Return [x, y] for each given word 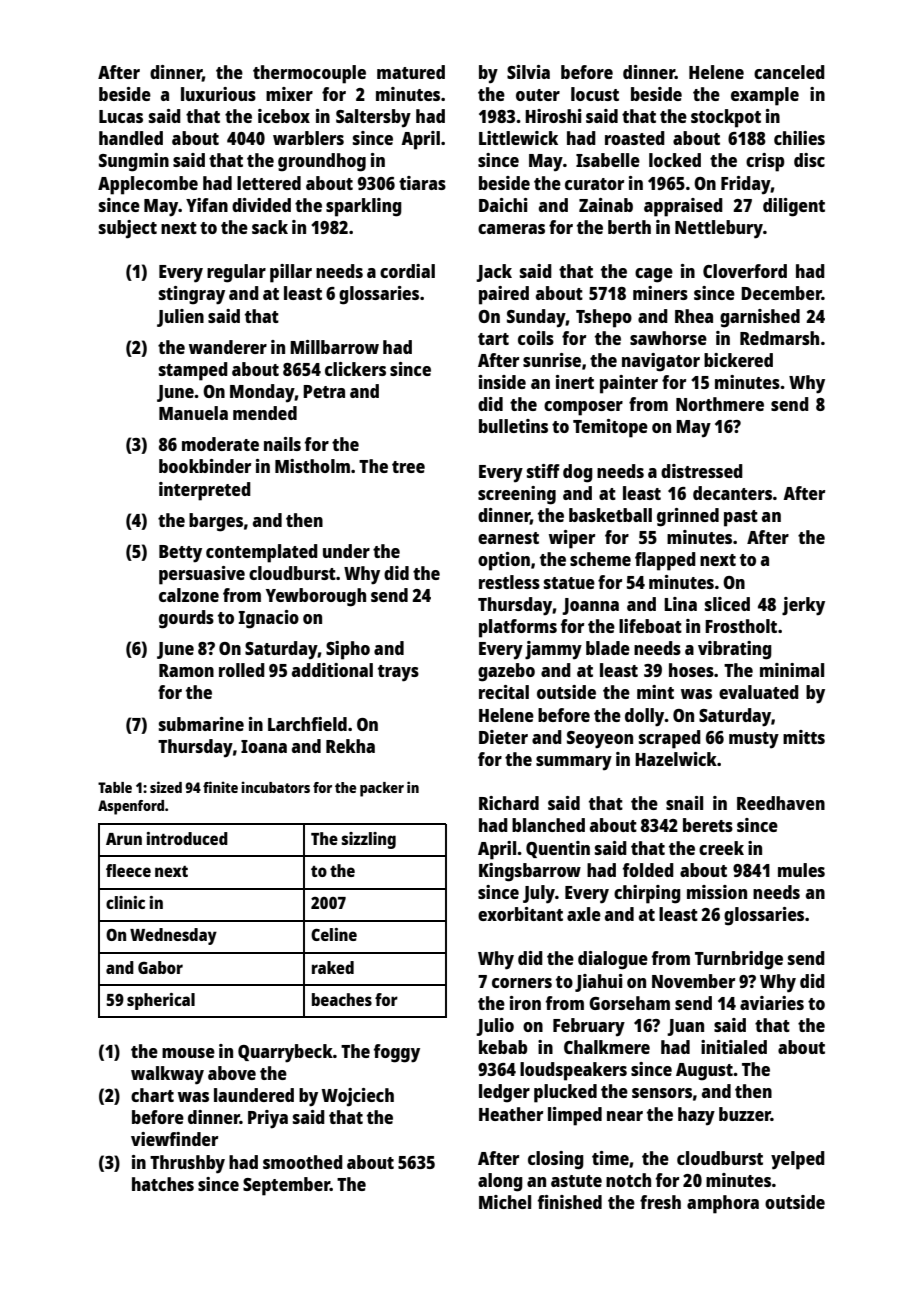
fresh [660, 1202]
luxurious [218, 94]
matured [411, 72]
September [286, 1186]
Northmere [720, 404]
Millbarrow [334, 347]
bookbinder [205, 466]
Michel [505, 1202]
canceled [789, 72]
